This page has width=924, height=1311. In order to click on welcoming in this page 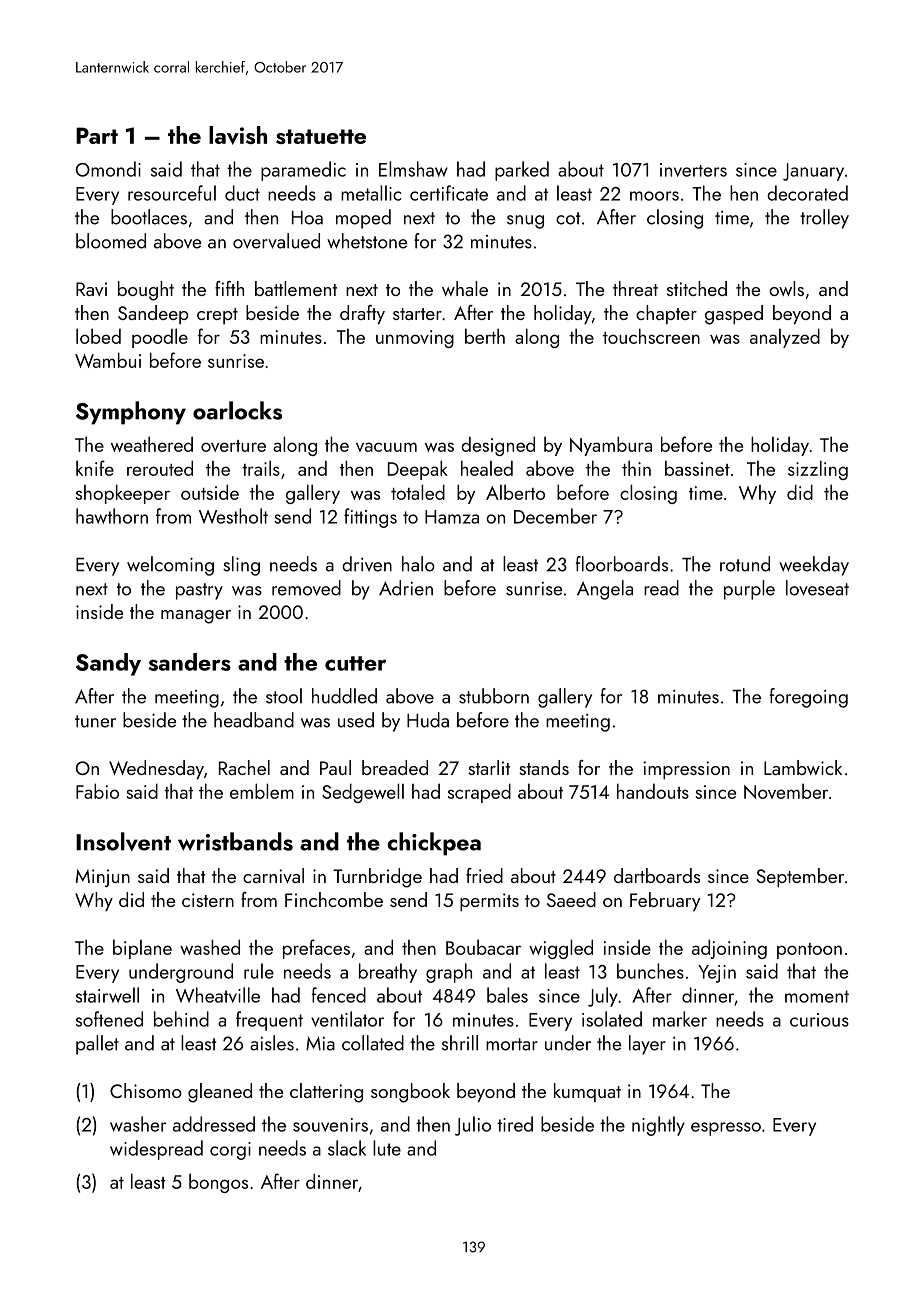, I will do `click(170, 566)`.
